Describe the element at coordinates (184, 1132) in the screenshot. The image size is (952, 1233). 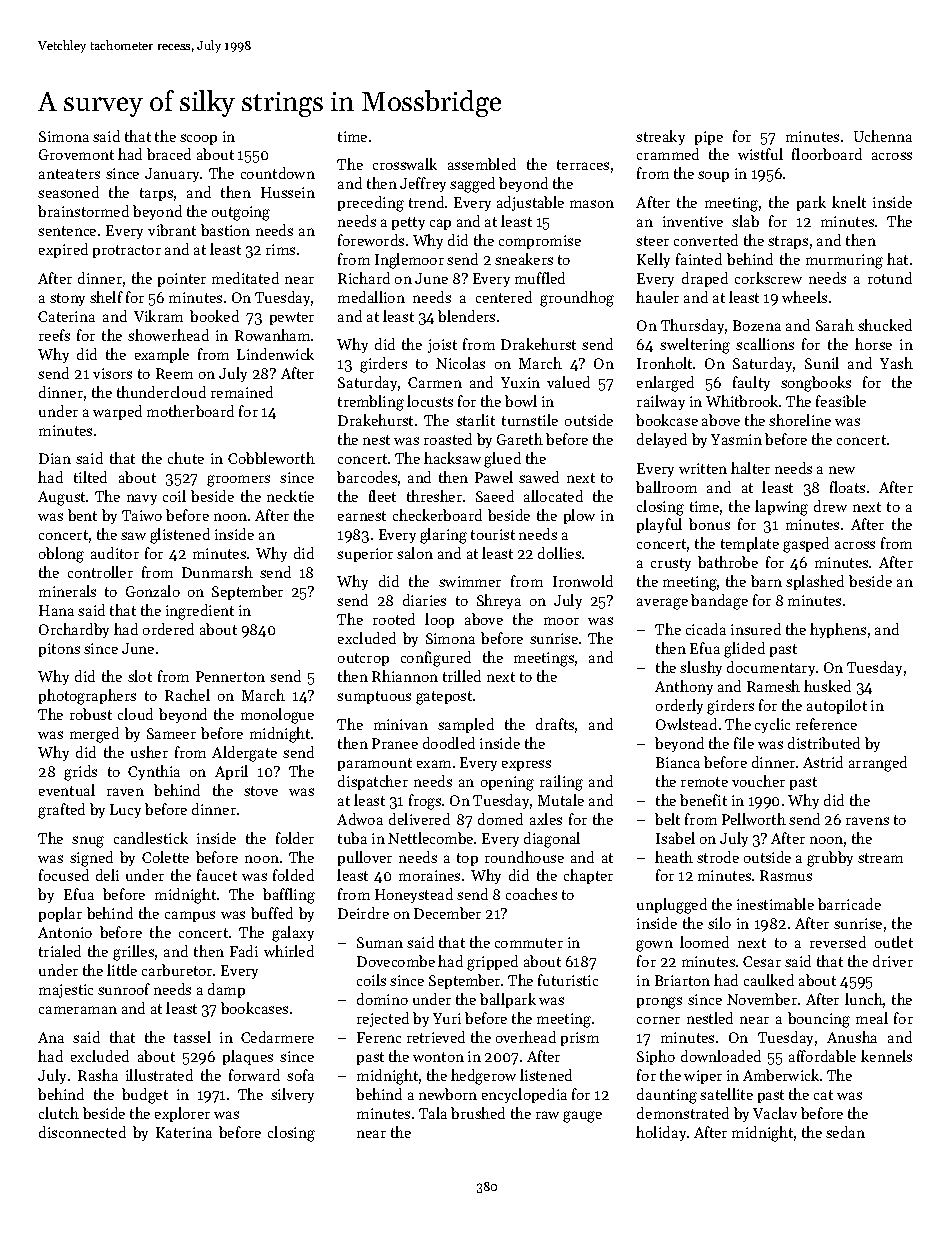
I see `Katerina` at that location.
